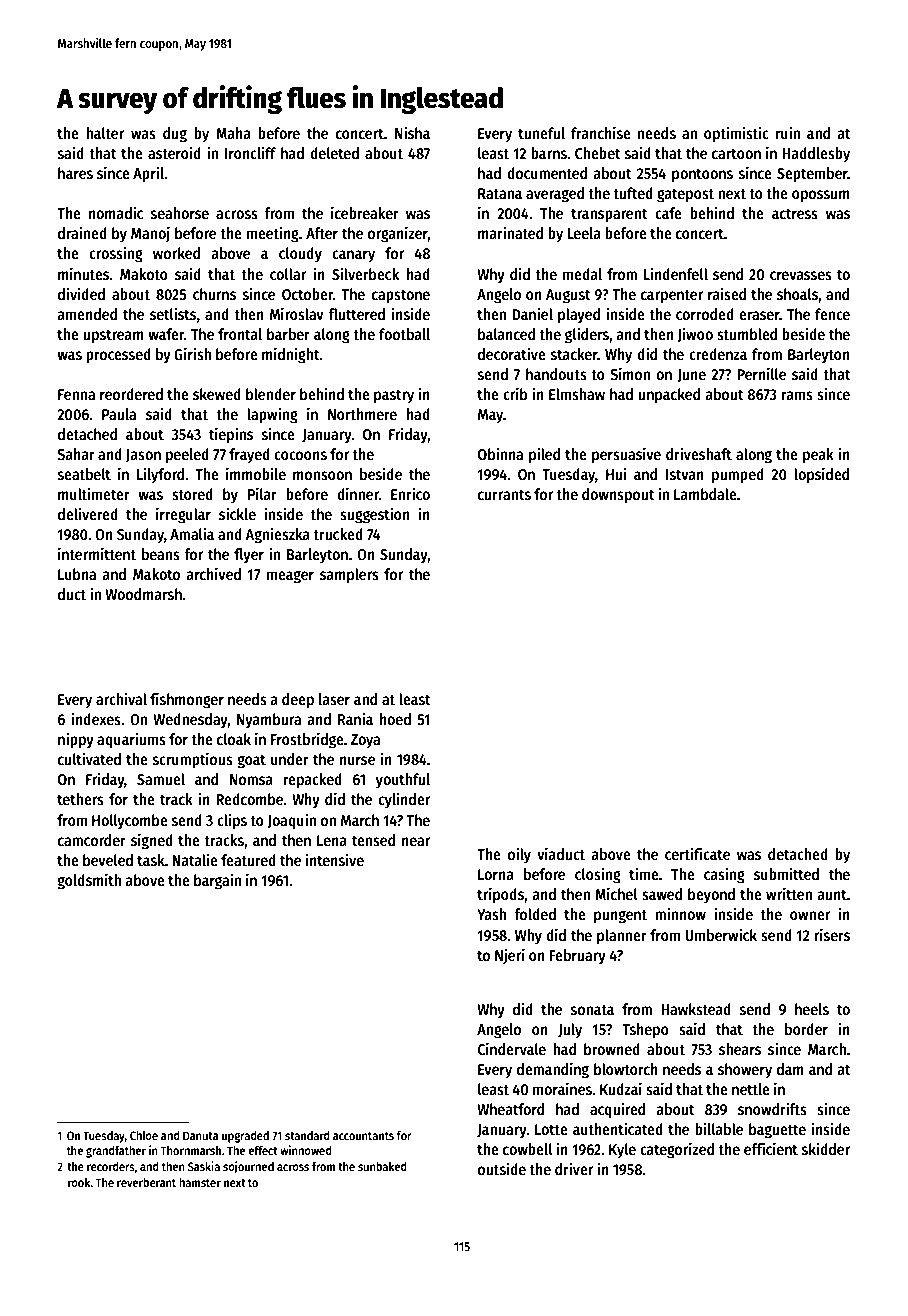 This document has height=1316, width=908. What do you see at coordinates (504, 495) in the document?
I see `currants` at bounding box center [504, 495].
